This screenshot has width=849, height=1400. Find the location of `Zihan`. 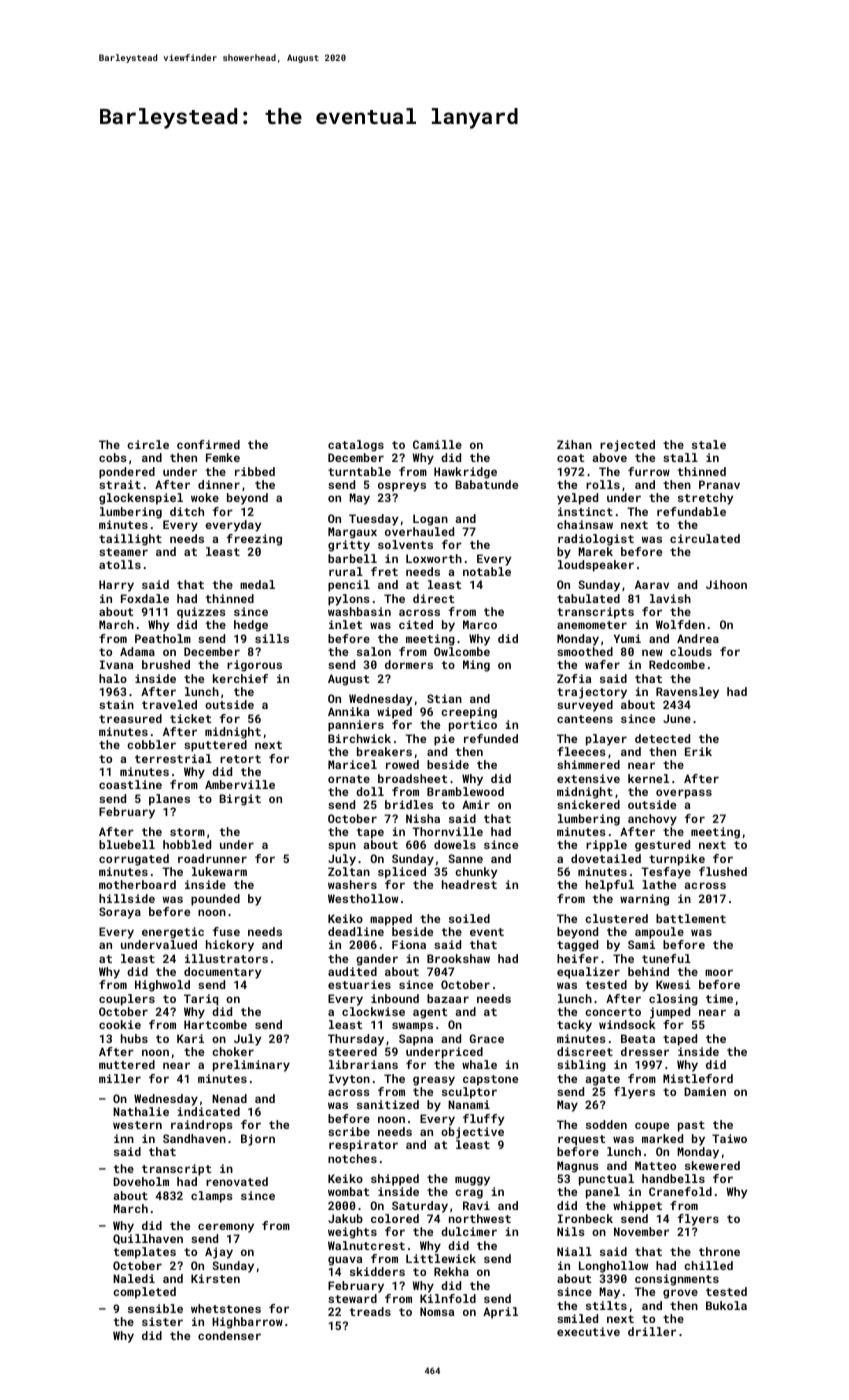

Zihan is located at coordinates (574, 444).
